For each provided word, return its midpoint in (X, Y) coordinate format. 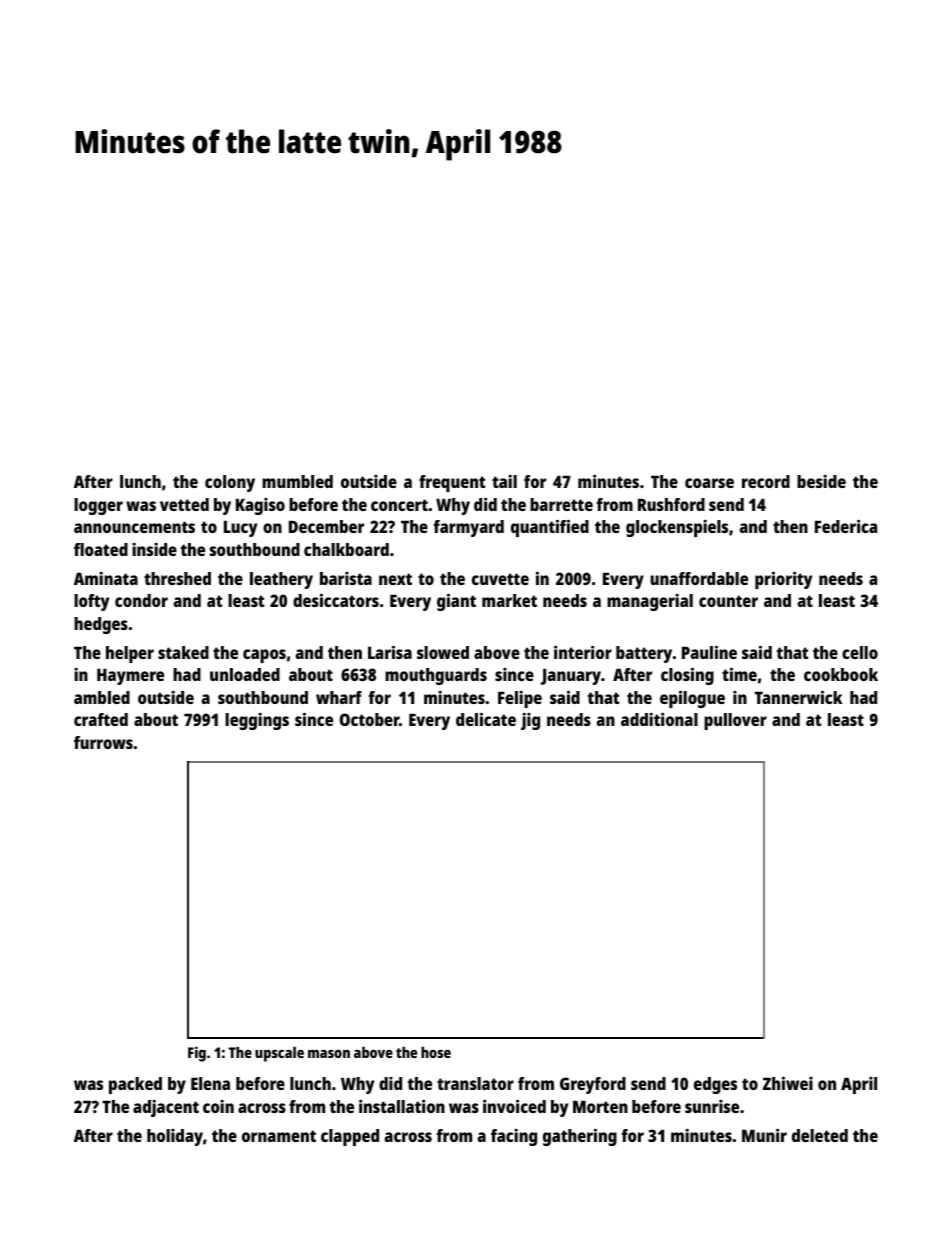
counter (728, 601)
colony (230, 483)
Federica (846, 526)
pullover (735, 721)
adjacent (166, 1108)
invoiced (514, 1106)
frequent (452, 483)
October (369, 719)
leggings (257, 721)
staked (183, 652)
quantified (550, 528)
